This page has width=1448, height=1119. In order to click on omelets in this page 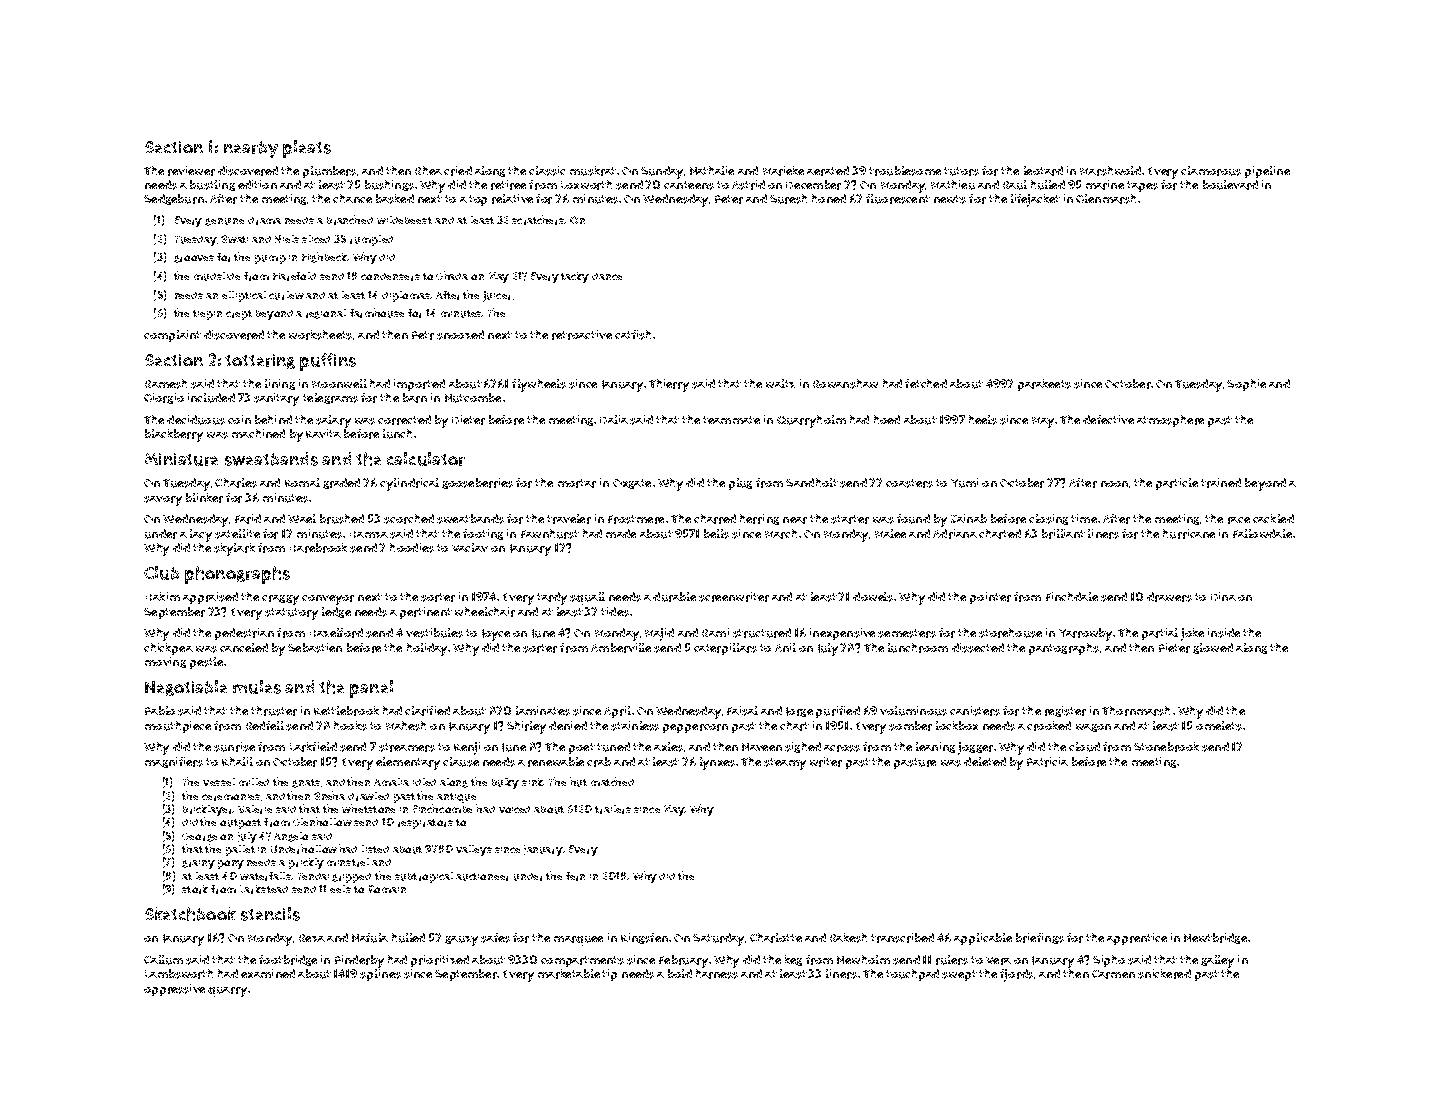, I will do `click(1219, 726)`.
